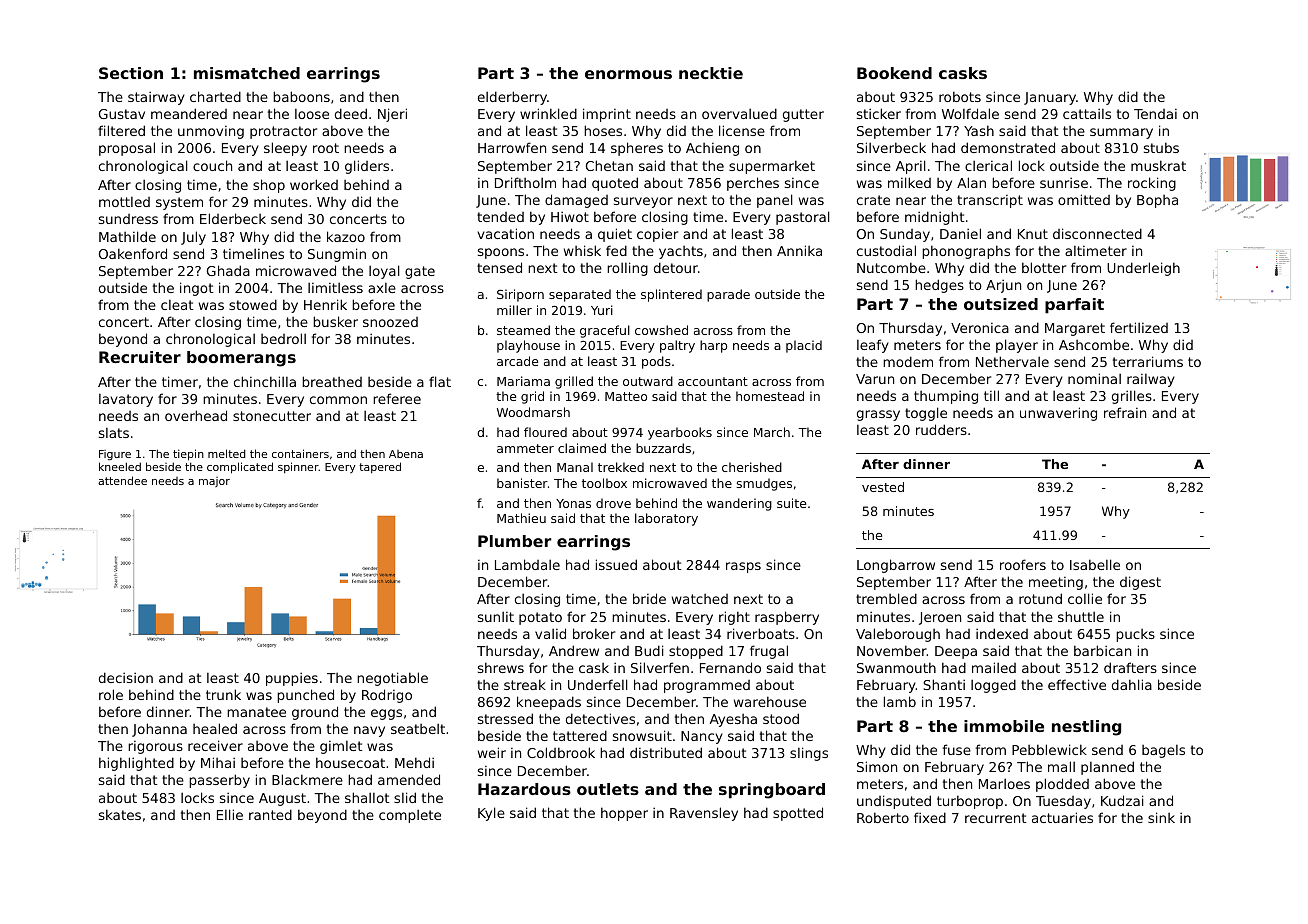 The width and height of the screenshot is (1308, 924). What do you see at coordinates (873, 200) in the screenshot?
I see `crate` at bounding box center [873, 200].
